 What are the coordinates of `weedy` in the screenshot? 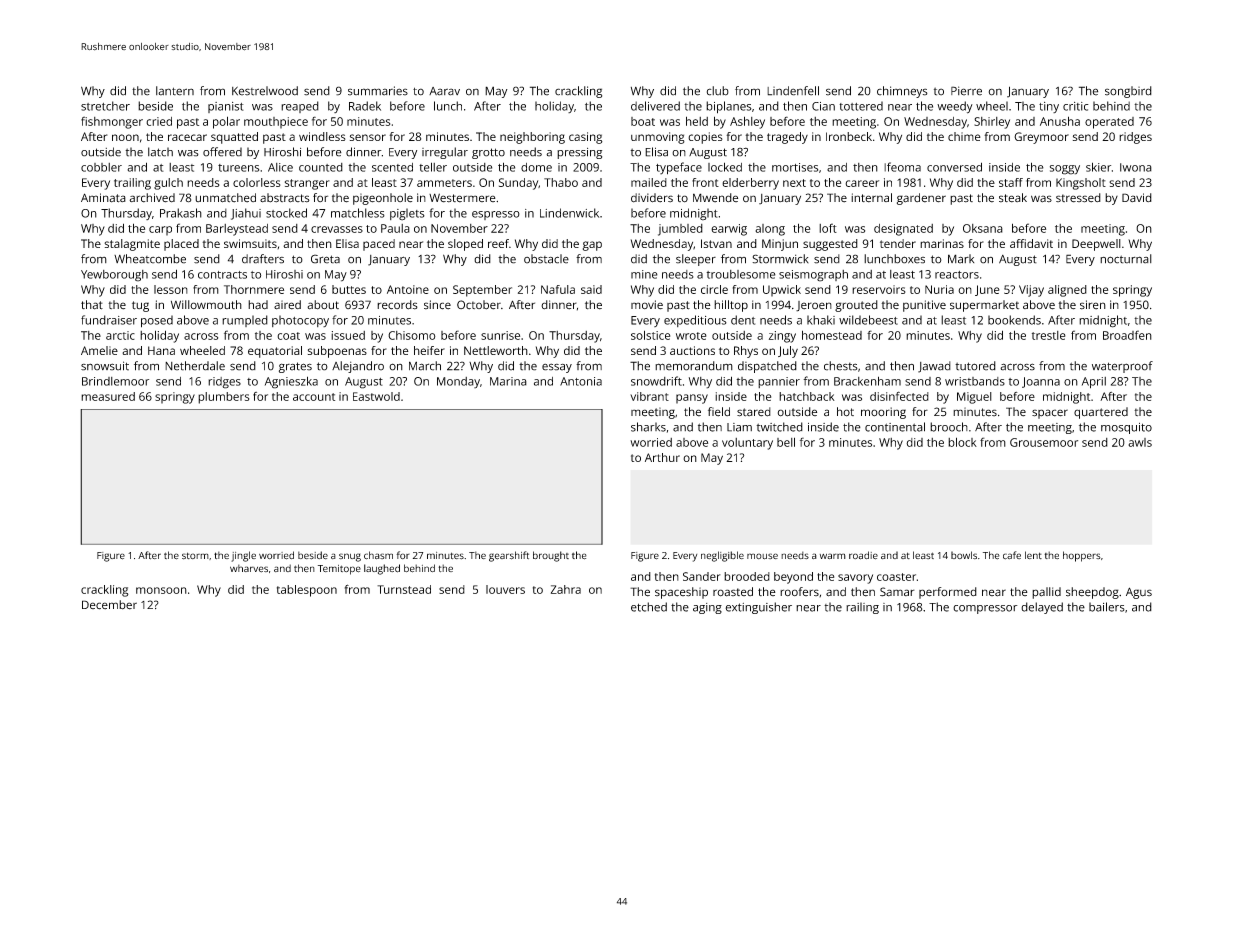 It's located at (955, 107).
